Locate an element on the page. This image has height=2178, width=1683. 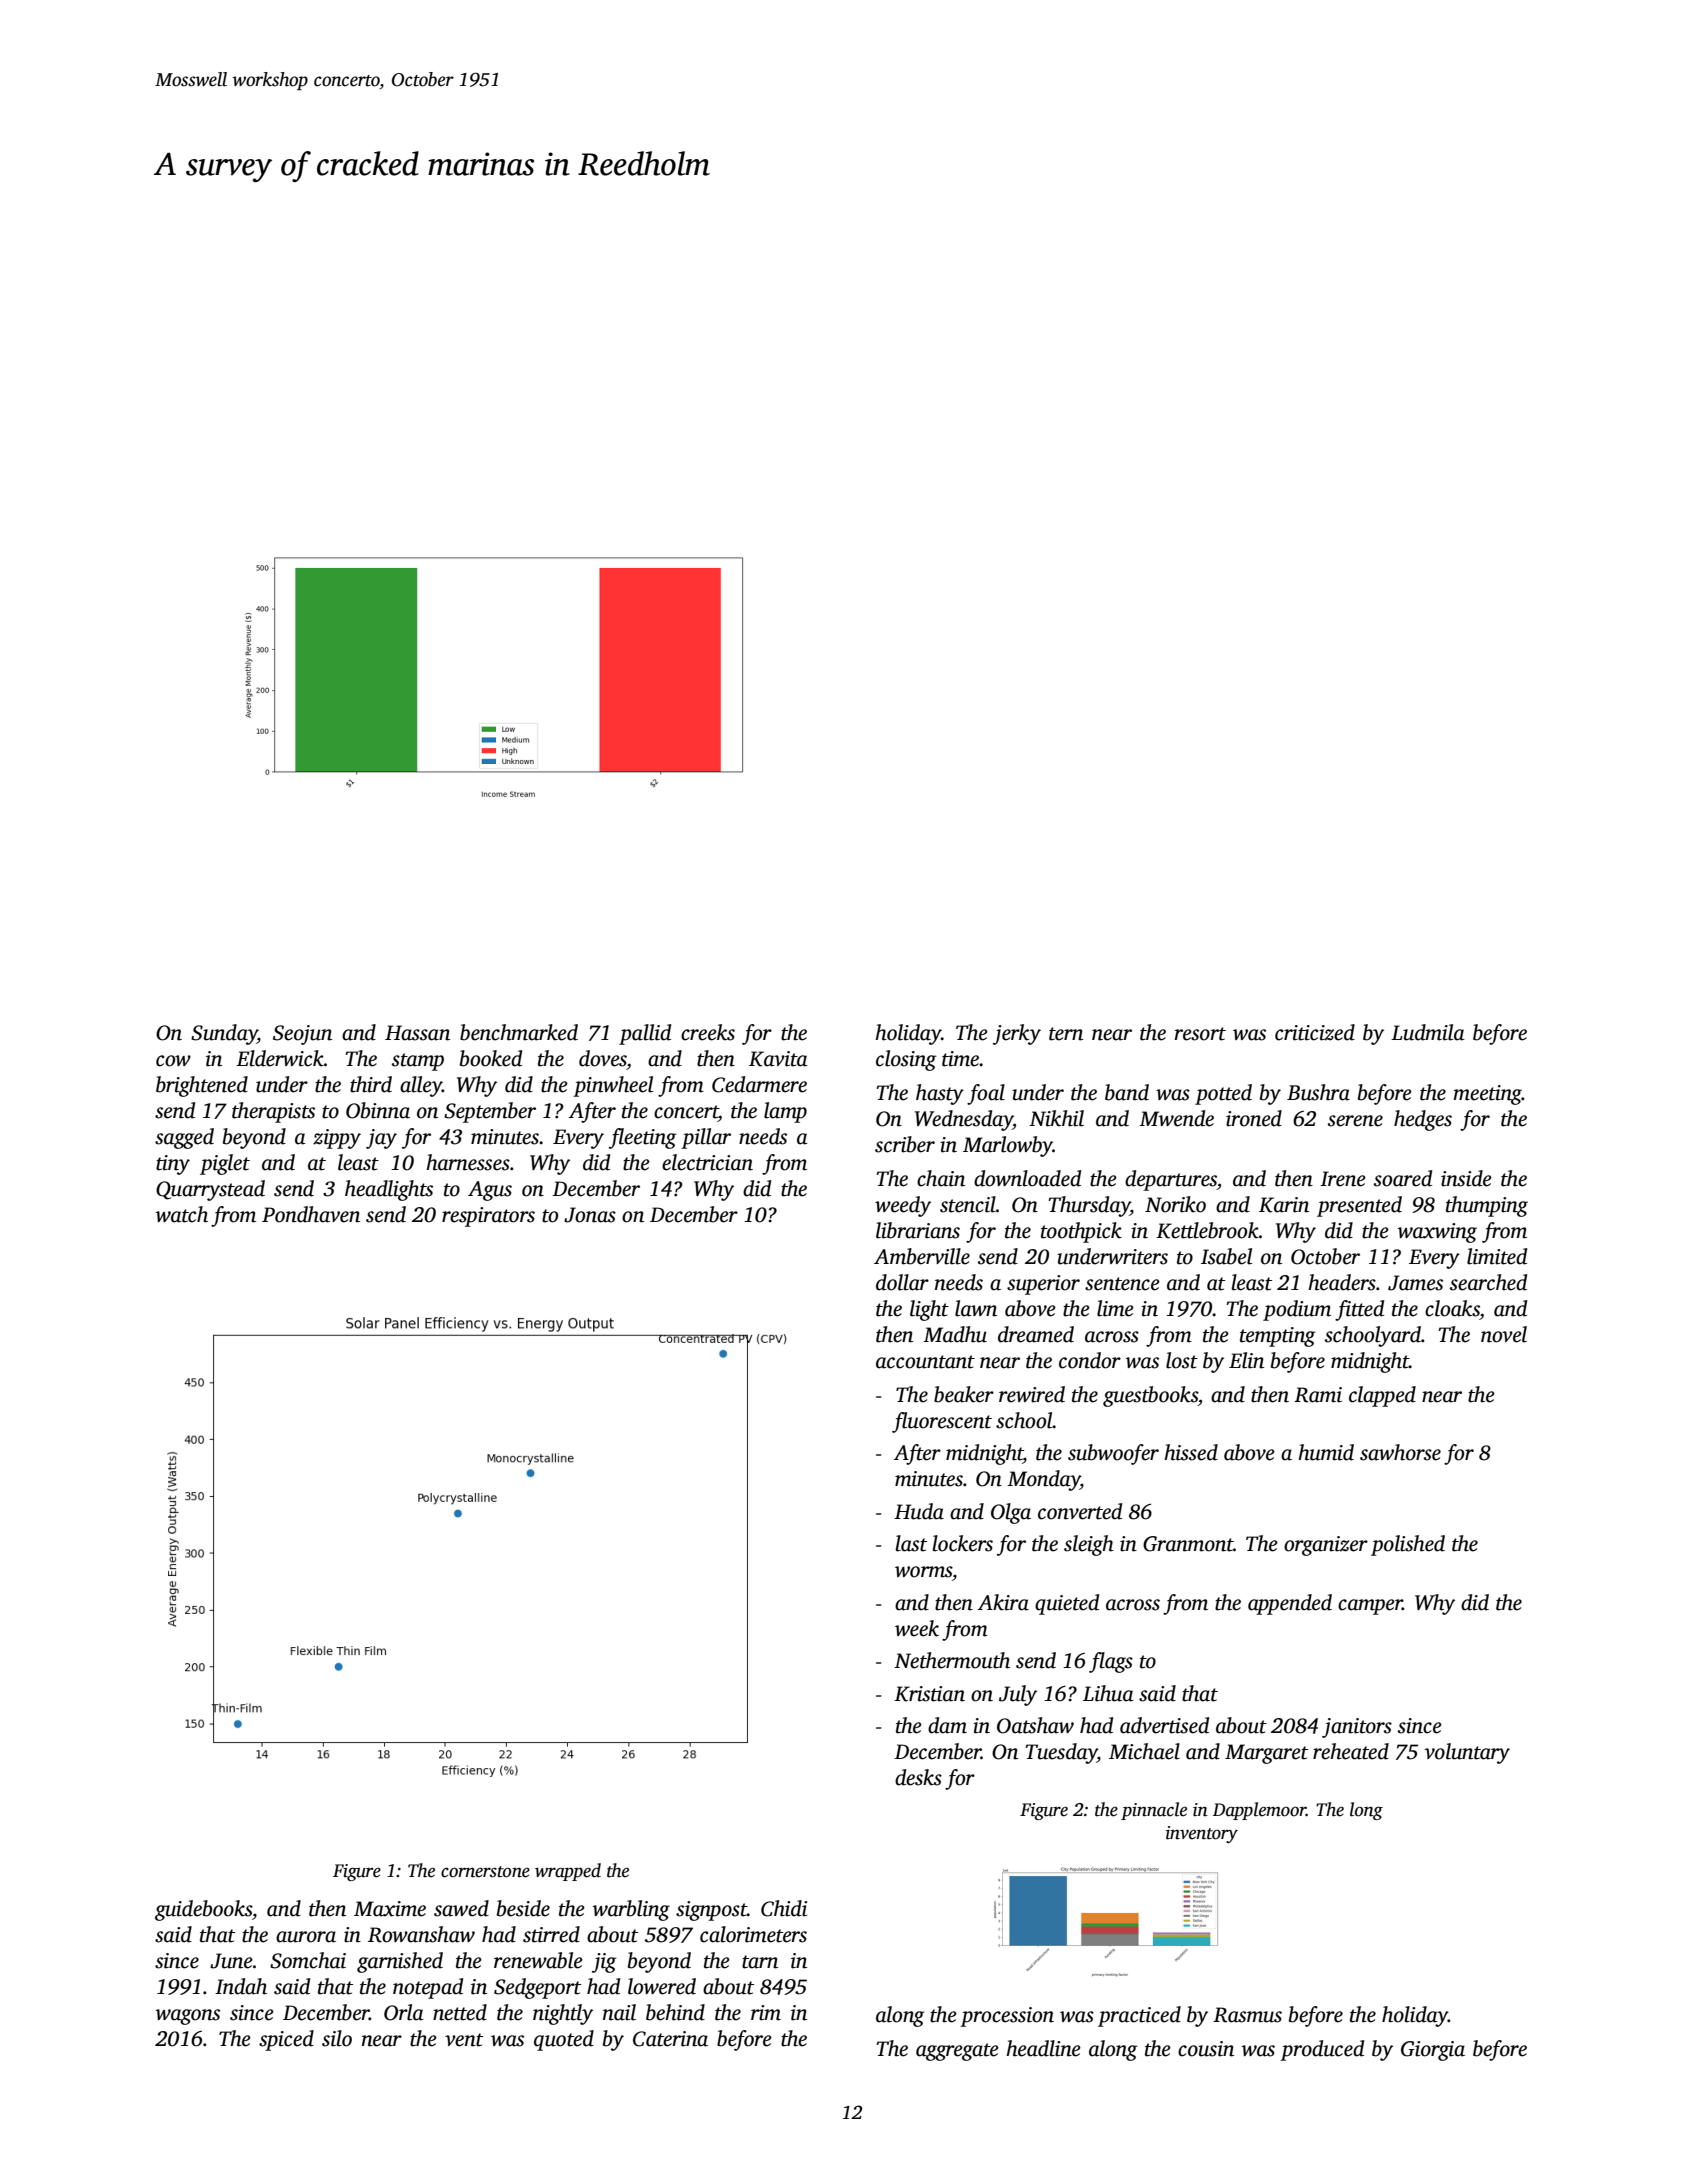
watch is located at coordinates (182, 1214).
